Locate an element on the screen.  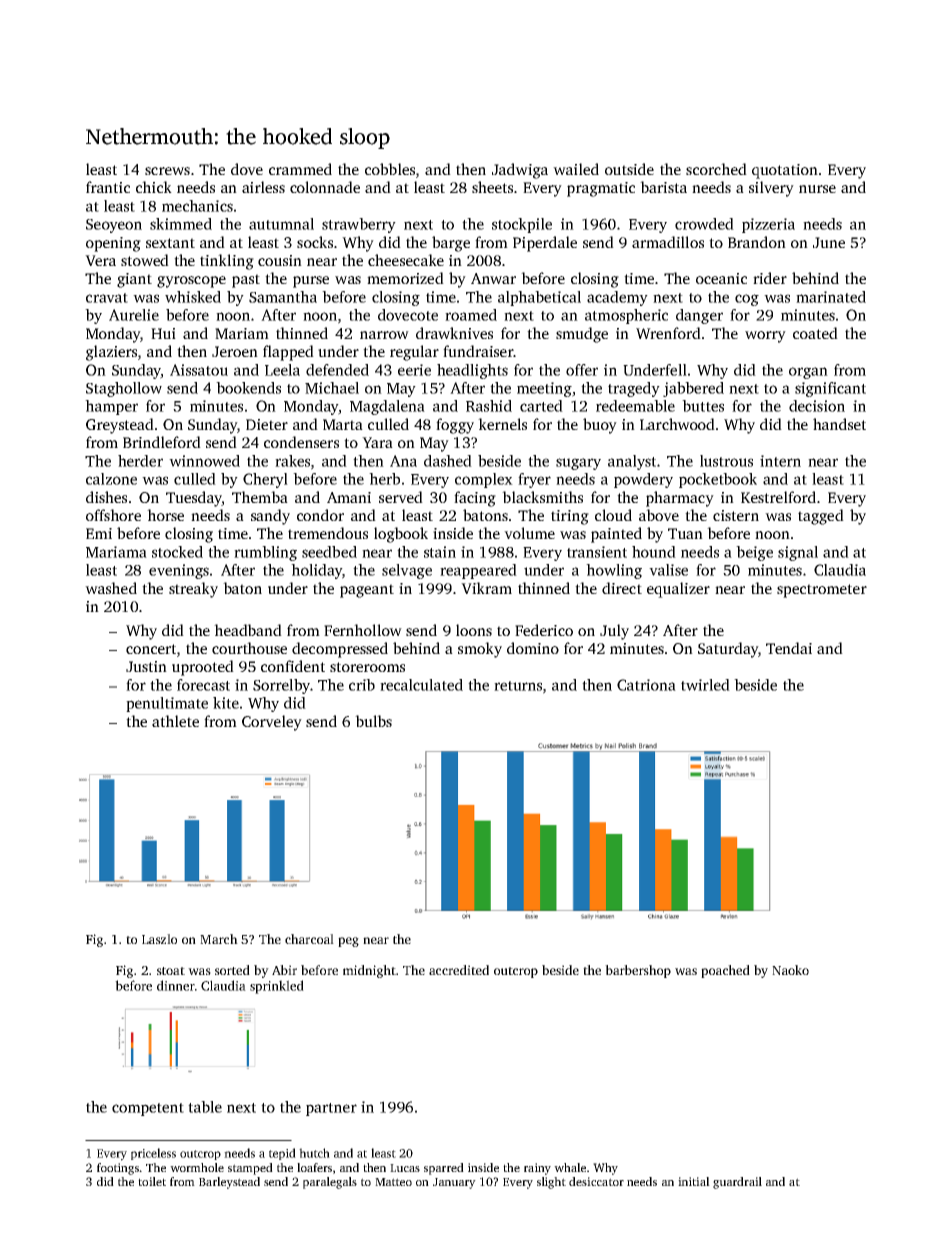
memorized is located at coordinates (405, 278).
